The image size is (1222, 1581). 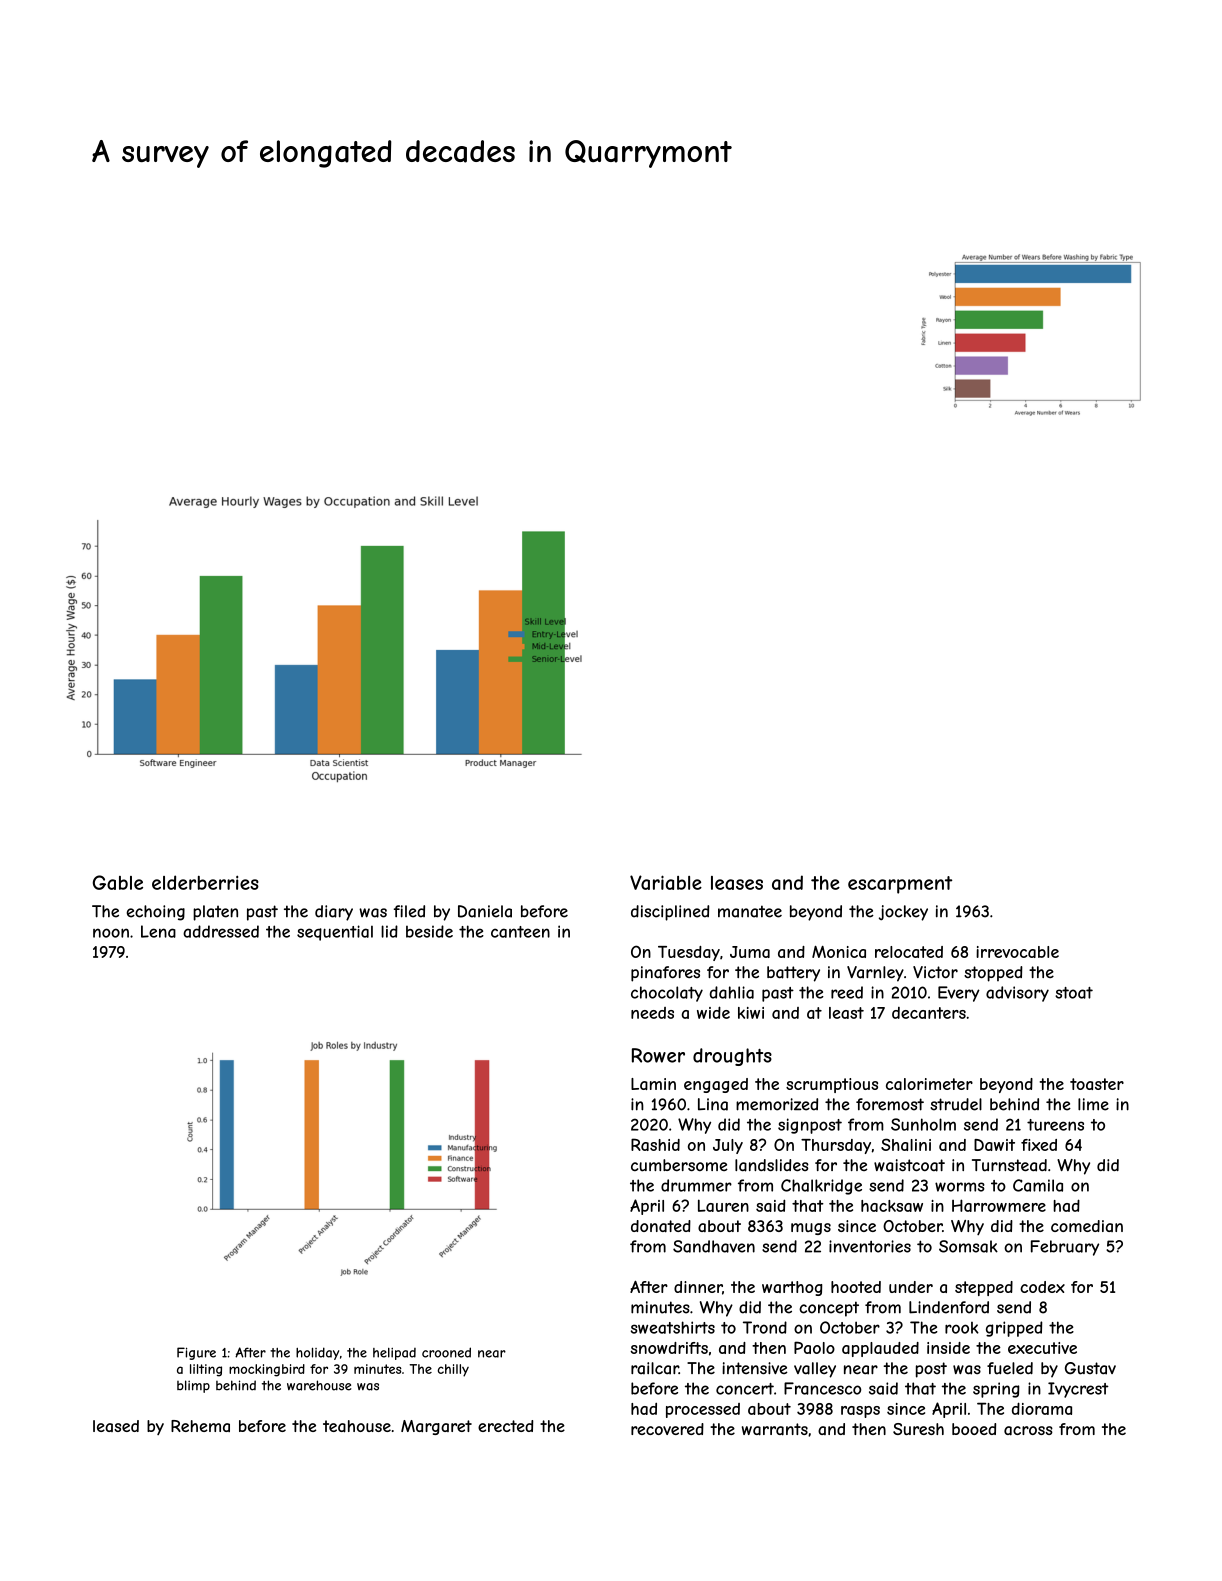 What do you see at coordinates (200, 1426) in the screenshot?
I see `Rehema` at bounding box center [200, 1426].
